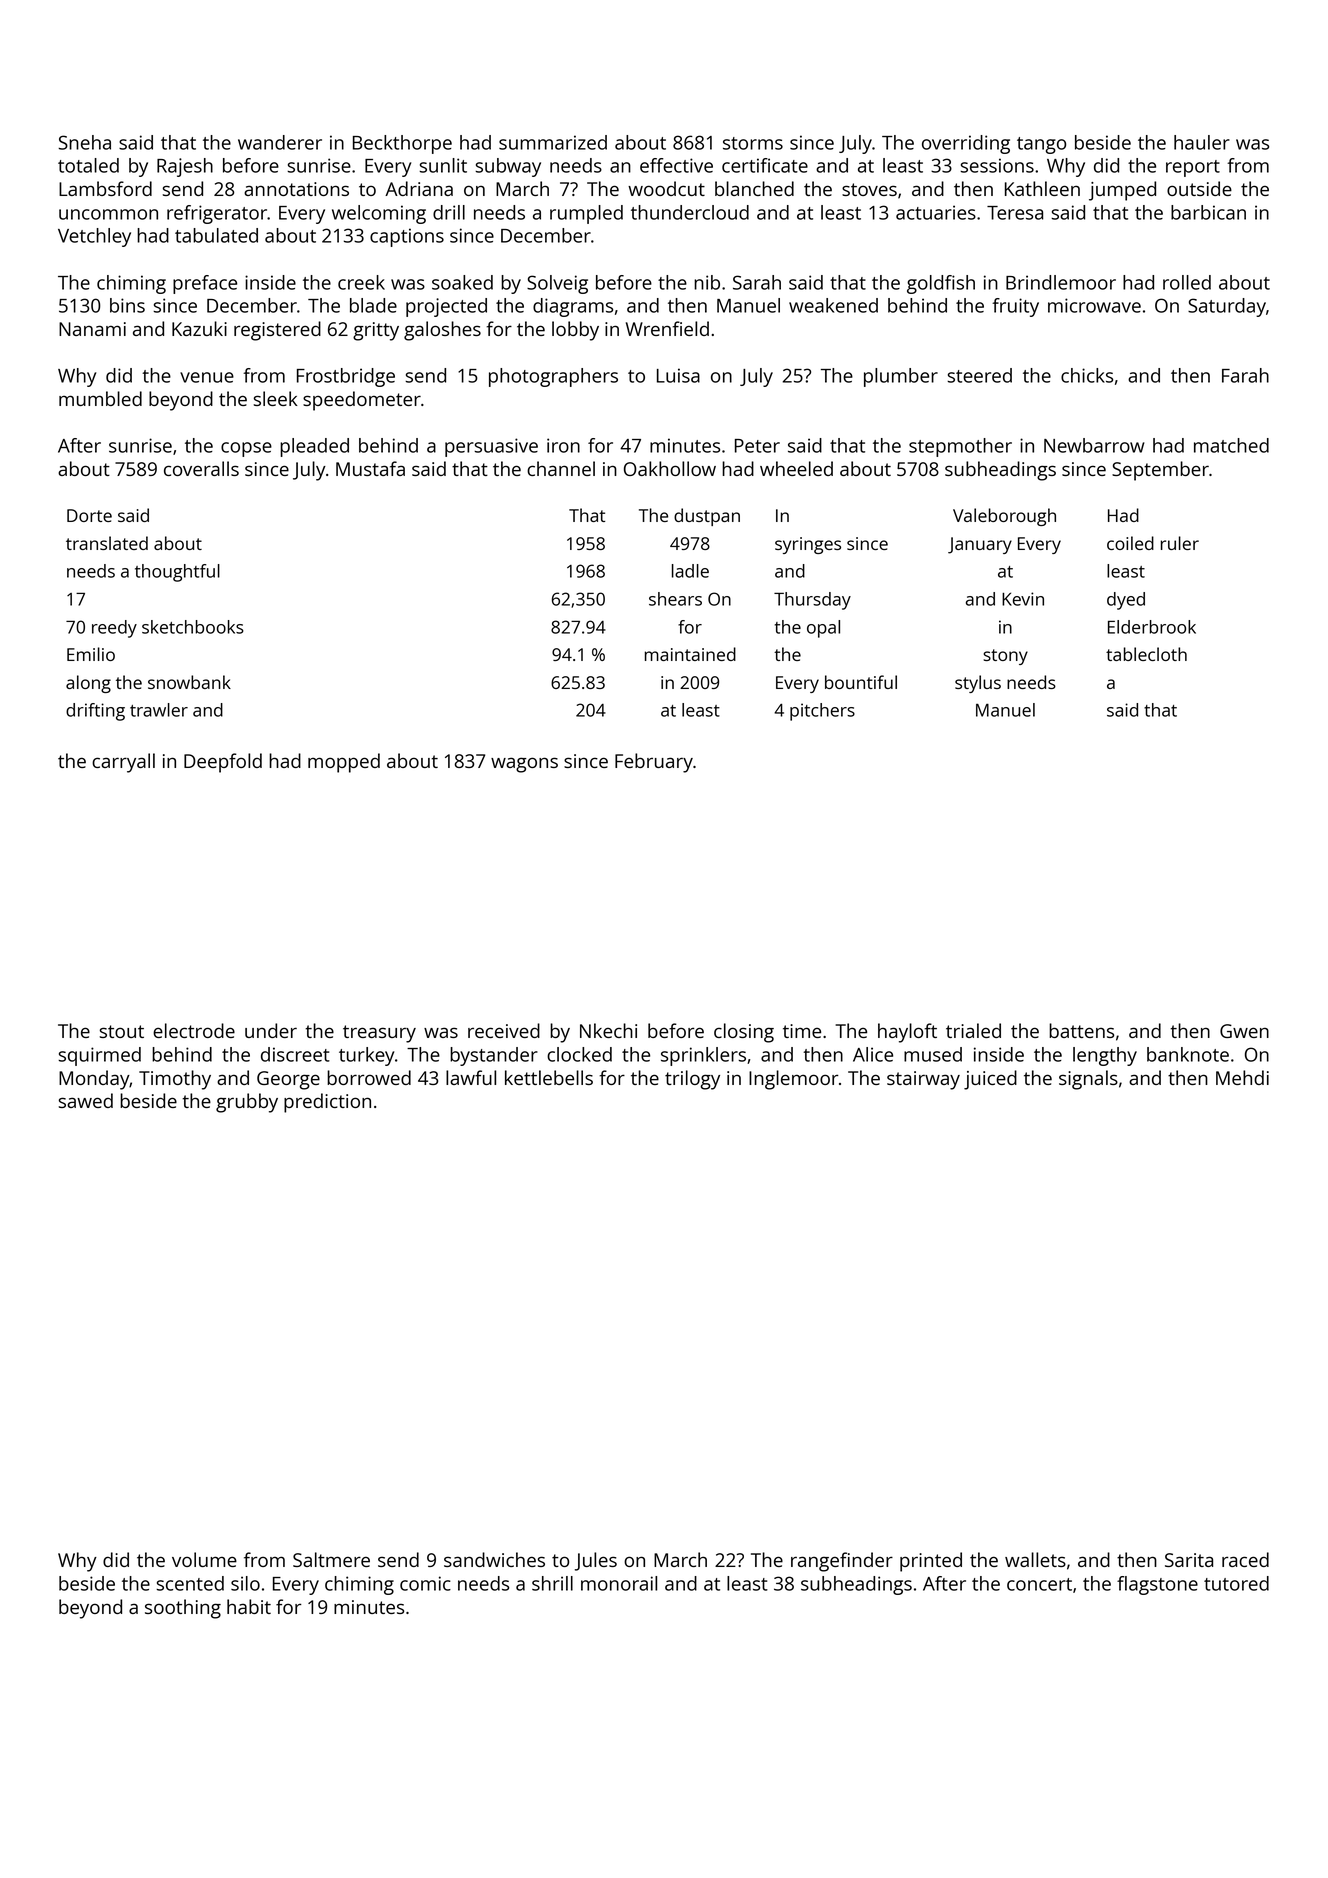  I want to click on pitchers, so click(822, 712).
